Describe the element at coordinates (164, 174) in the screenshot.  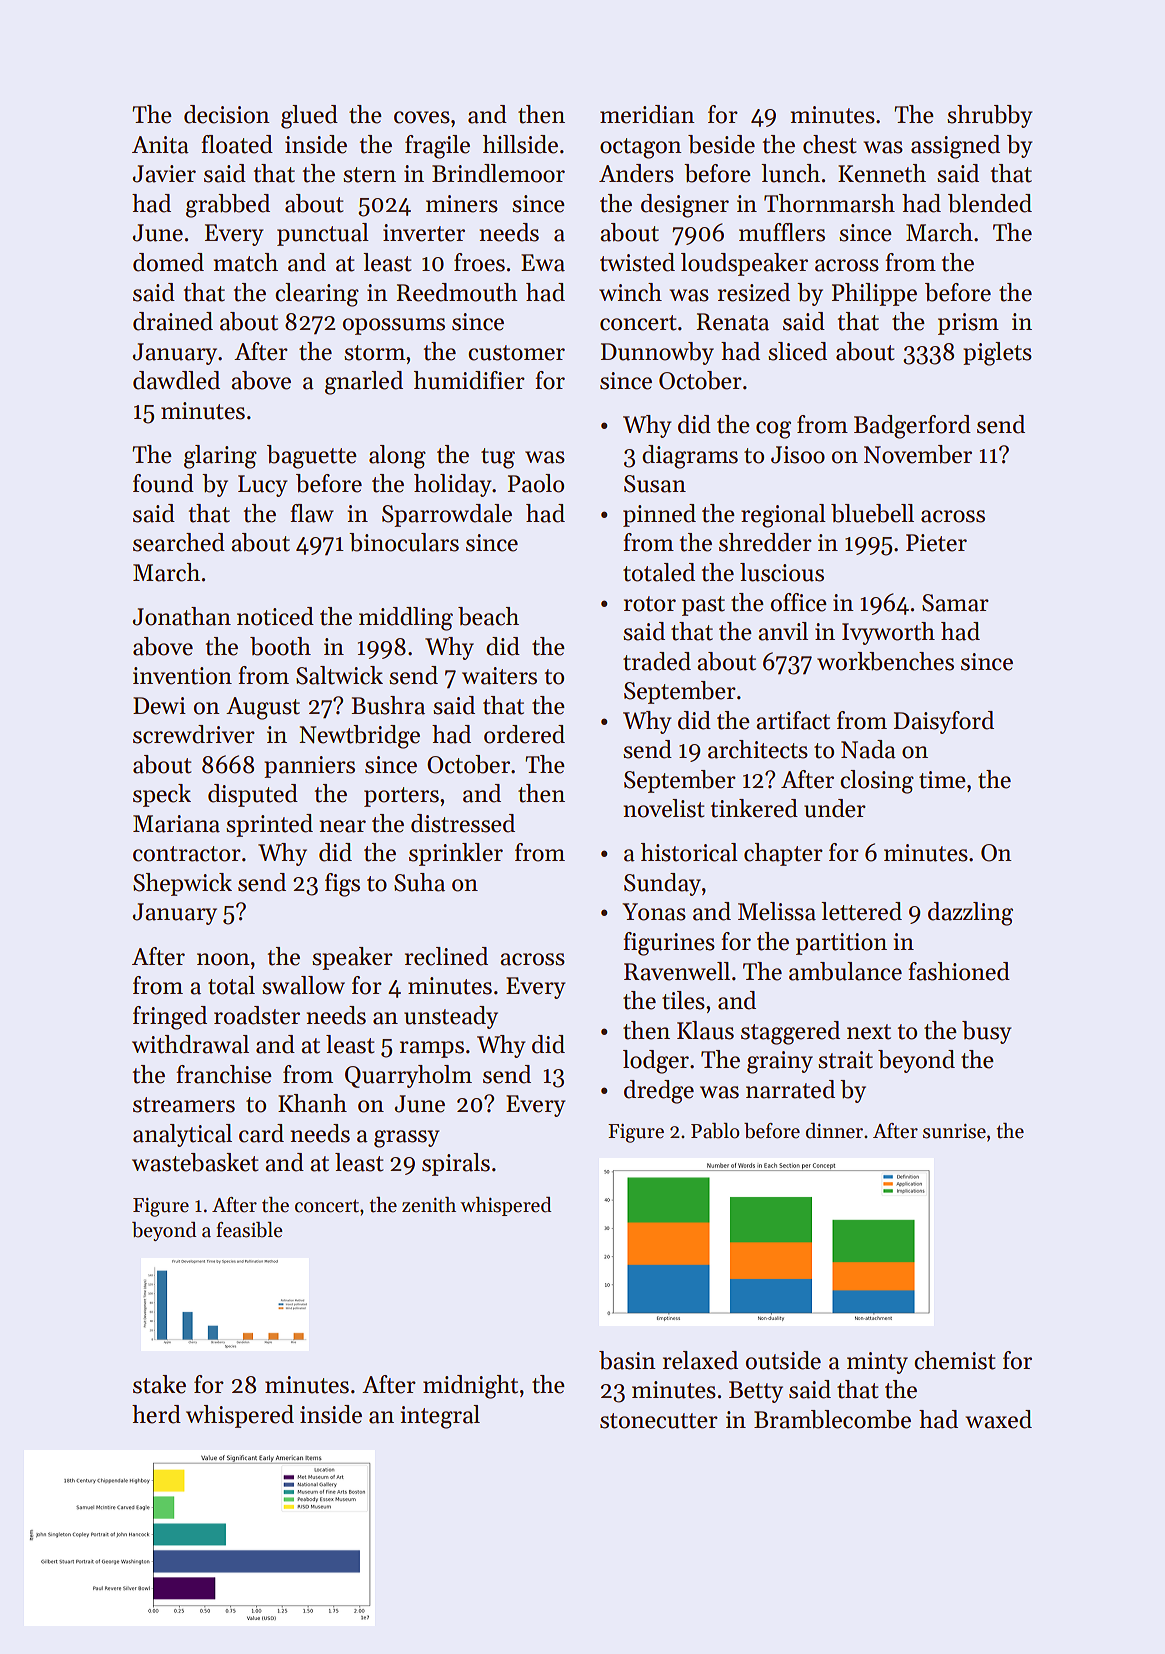
I see `Javier` at that location.
